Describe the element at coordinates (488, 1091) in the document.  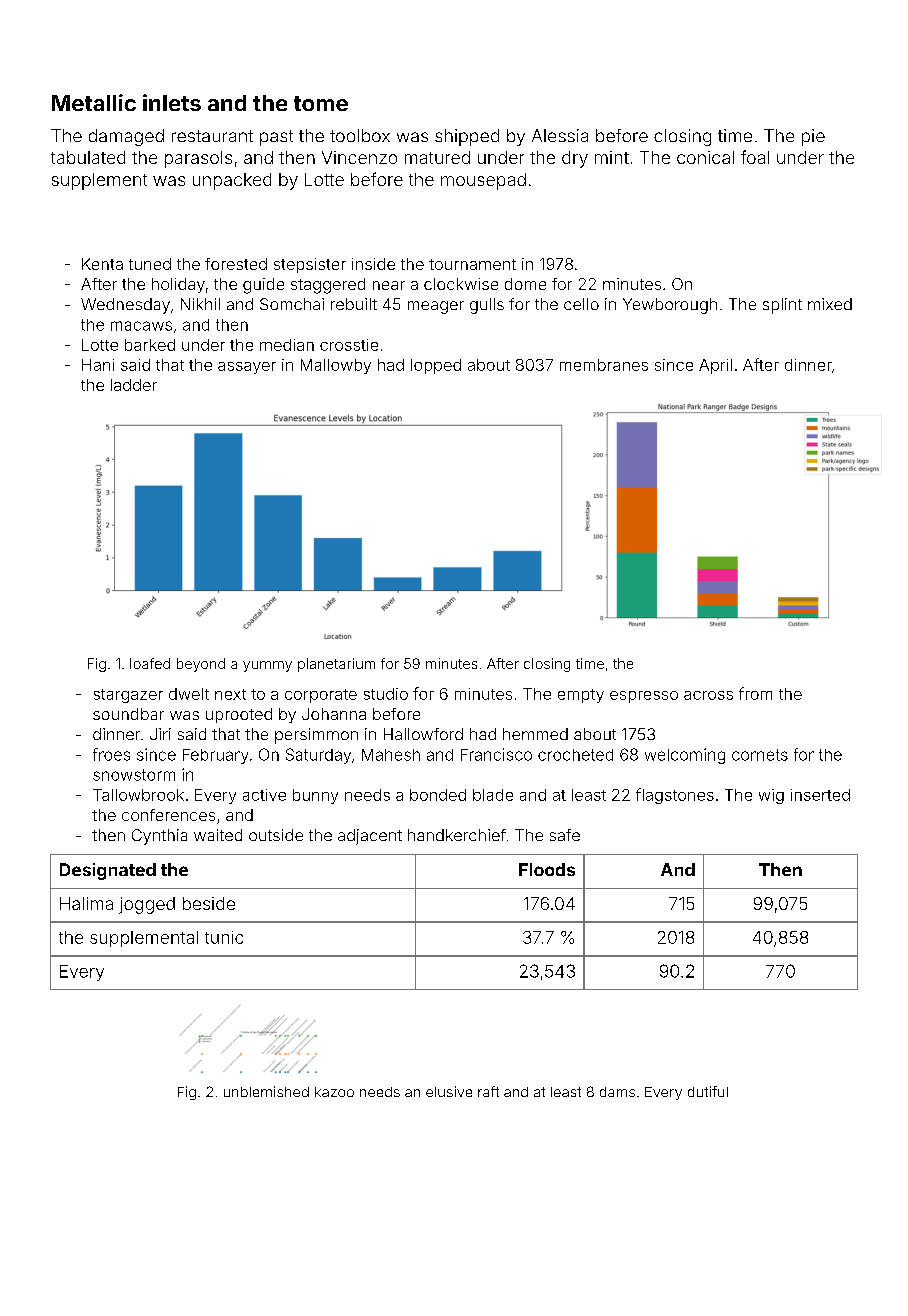
I see `raft` at that location.
